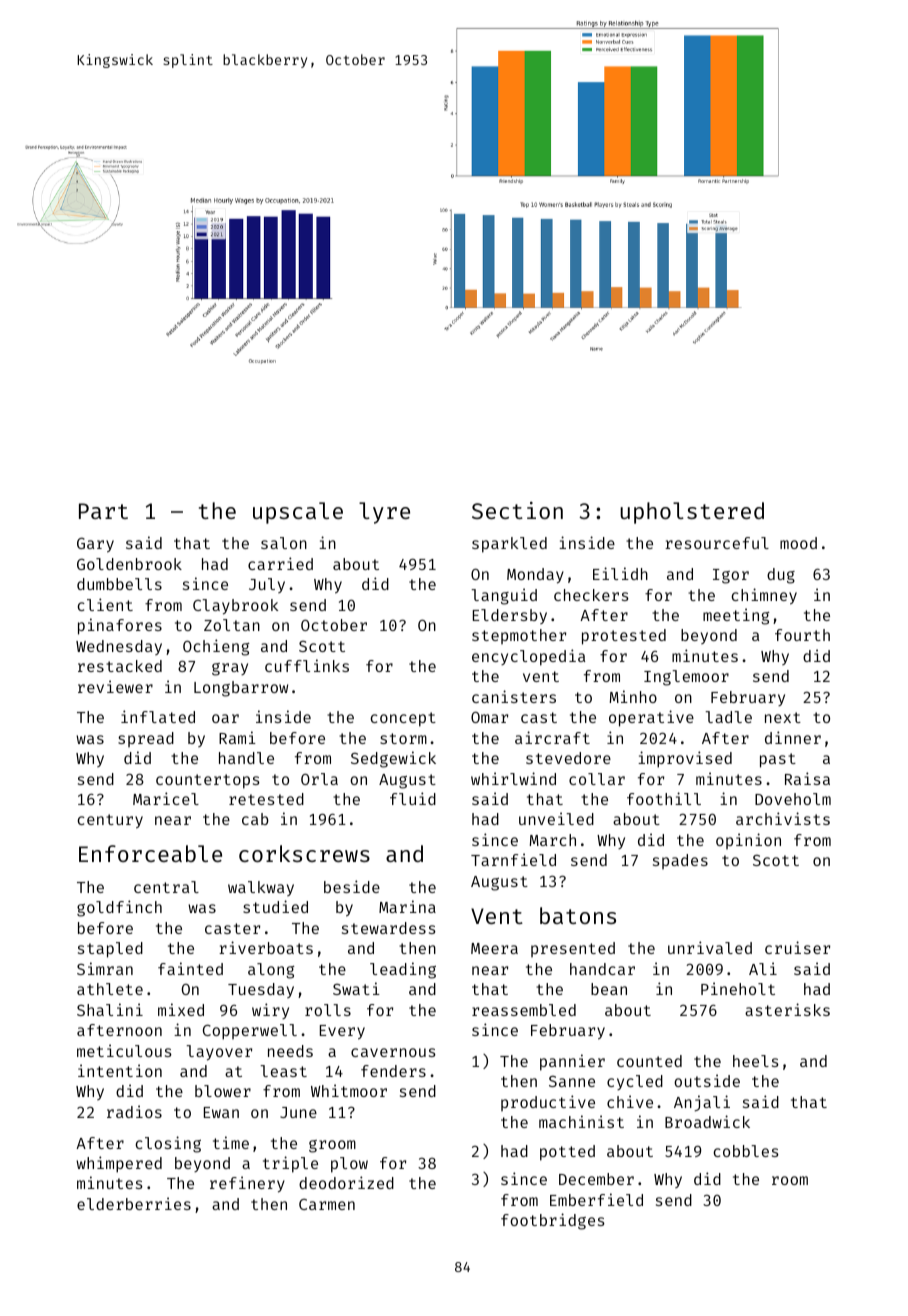  Describe the element at coordinates (298, 513) in the screenshot. I see `upscale` at that location.
